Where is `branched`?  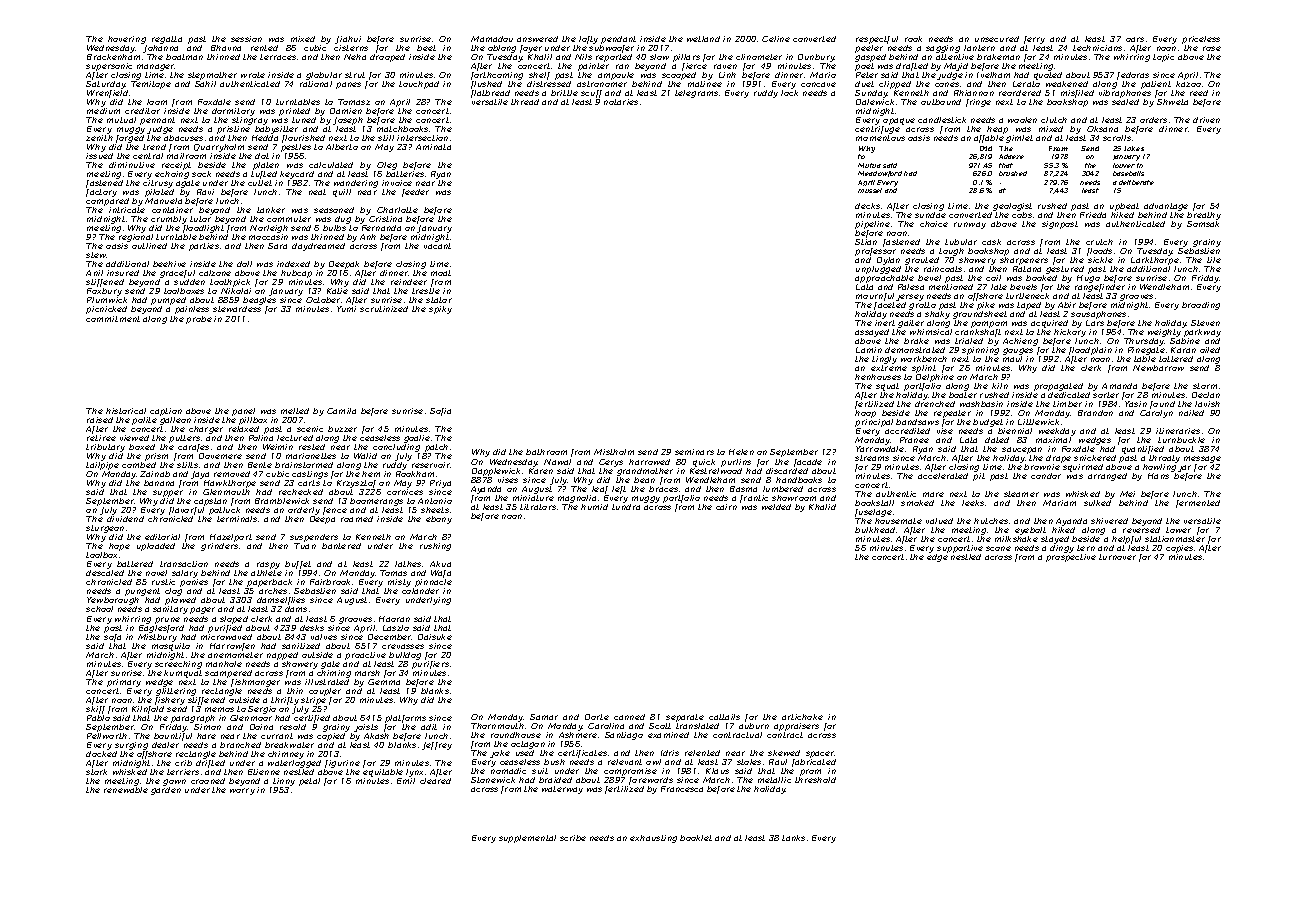
branched is located at coordinates (240, 745).
